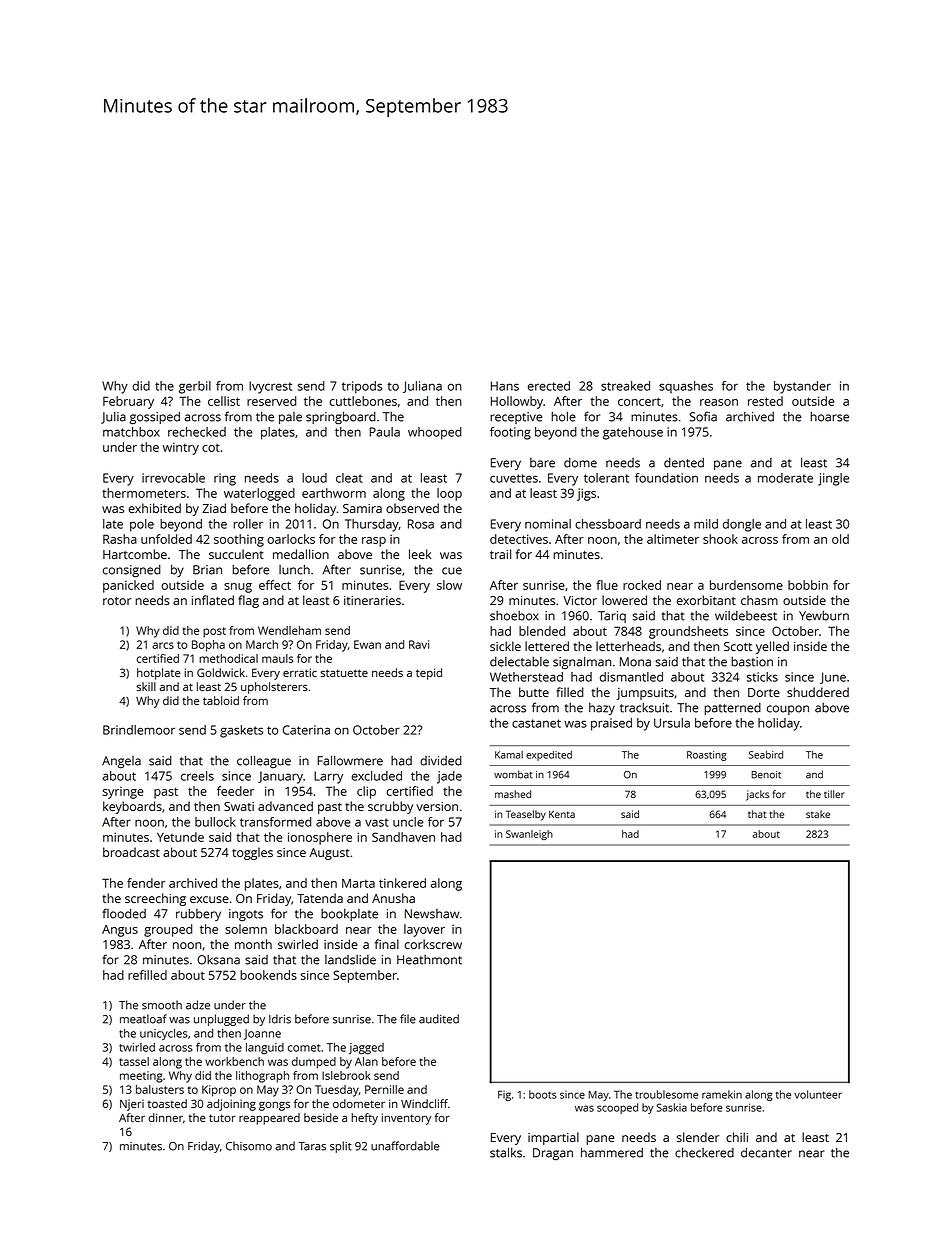 The width and height of the screenshot is (952, 1233). I want to click on June, so click(833, 678).
